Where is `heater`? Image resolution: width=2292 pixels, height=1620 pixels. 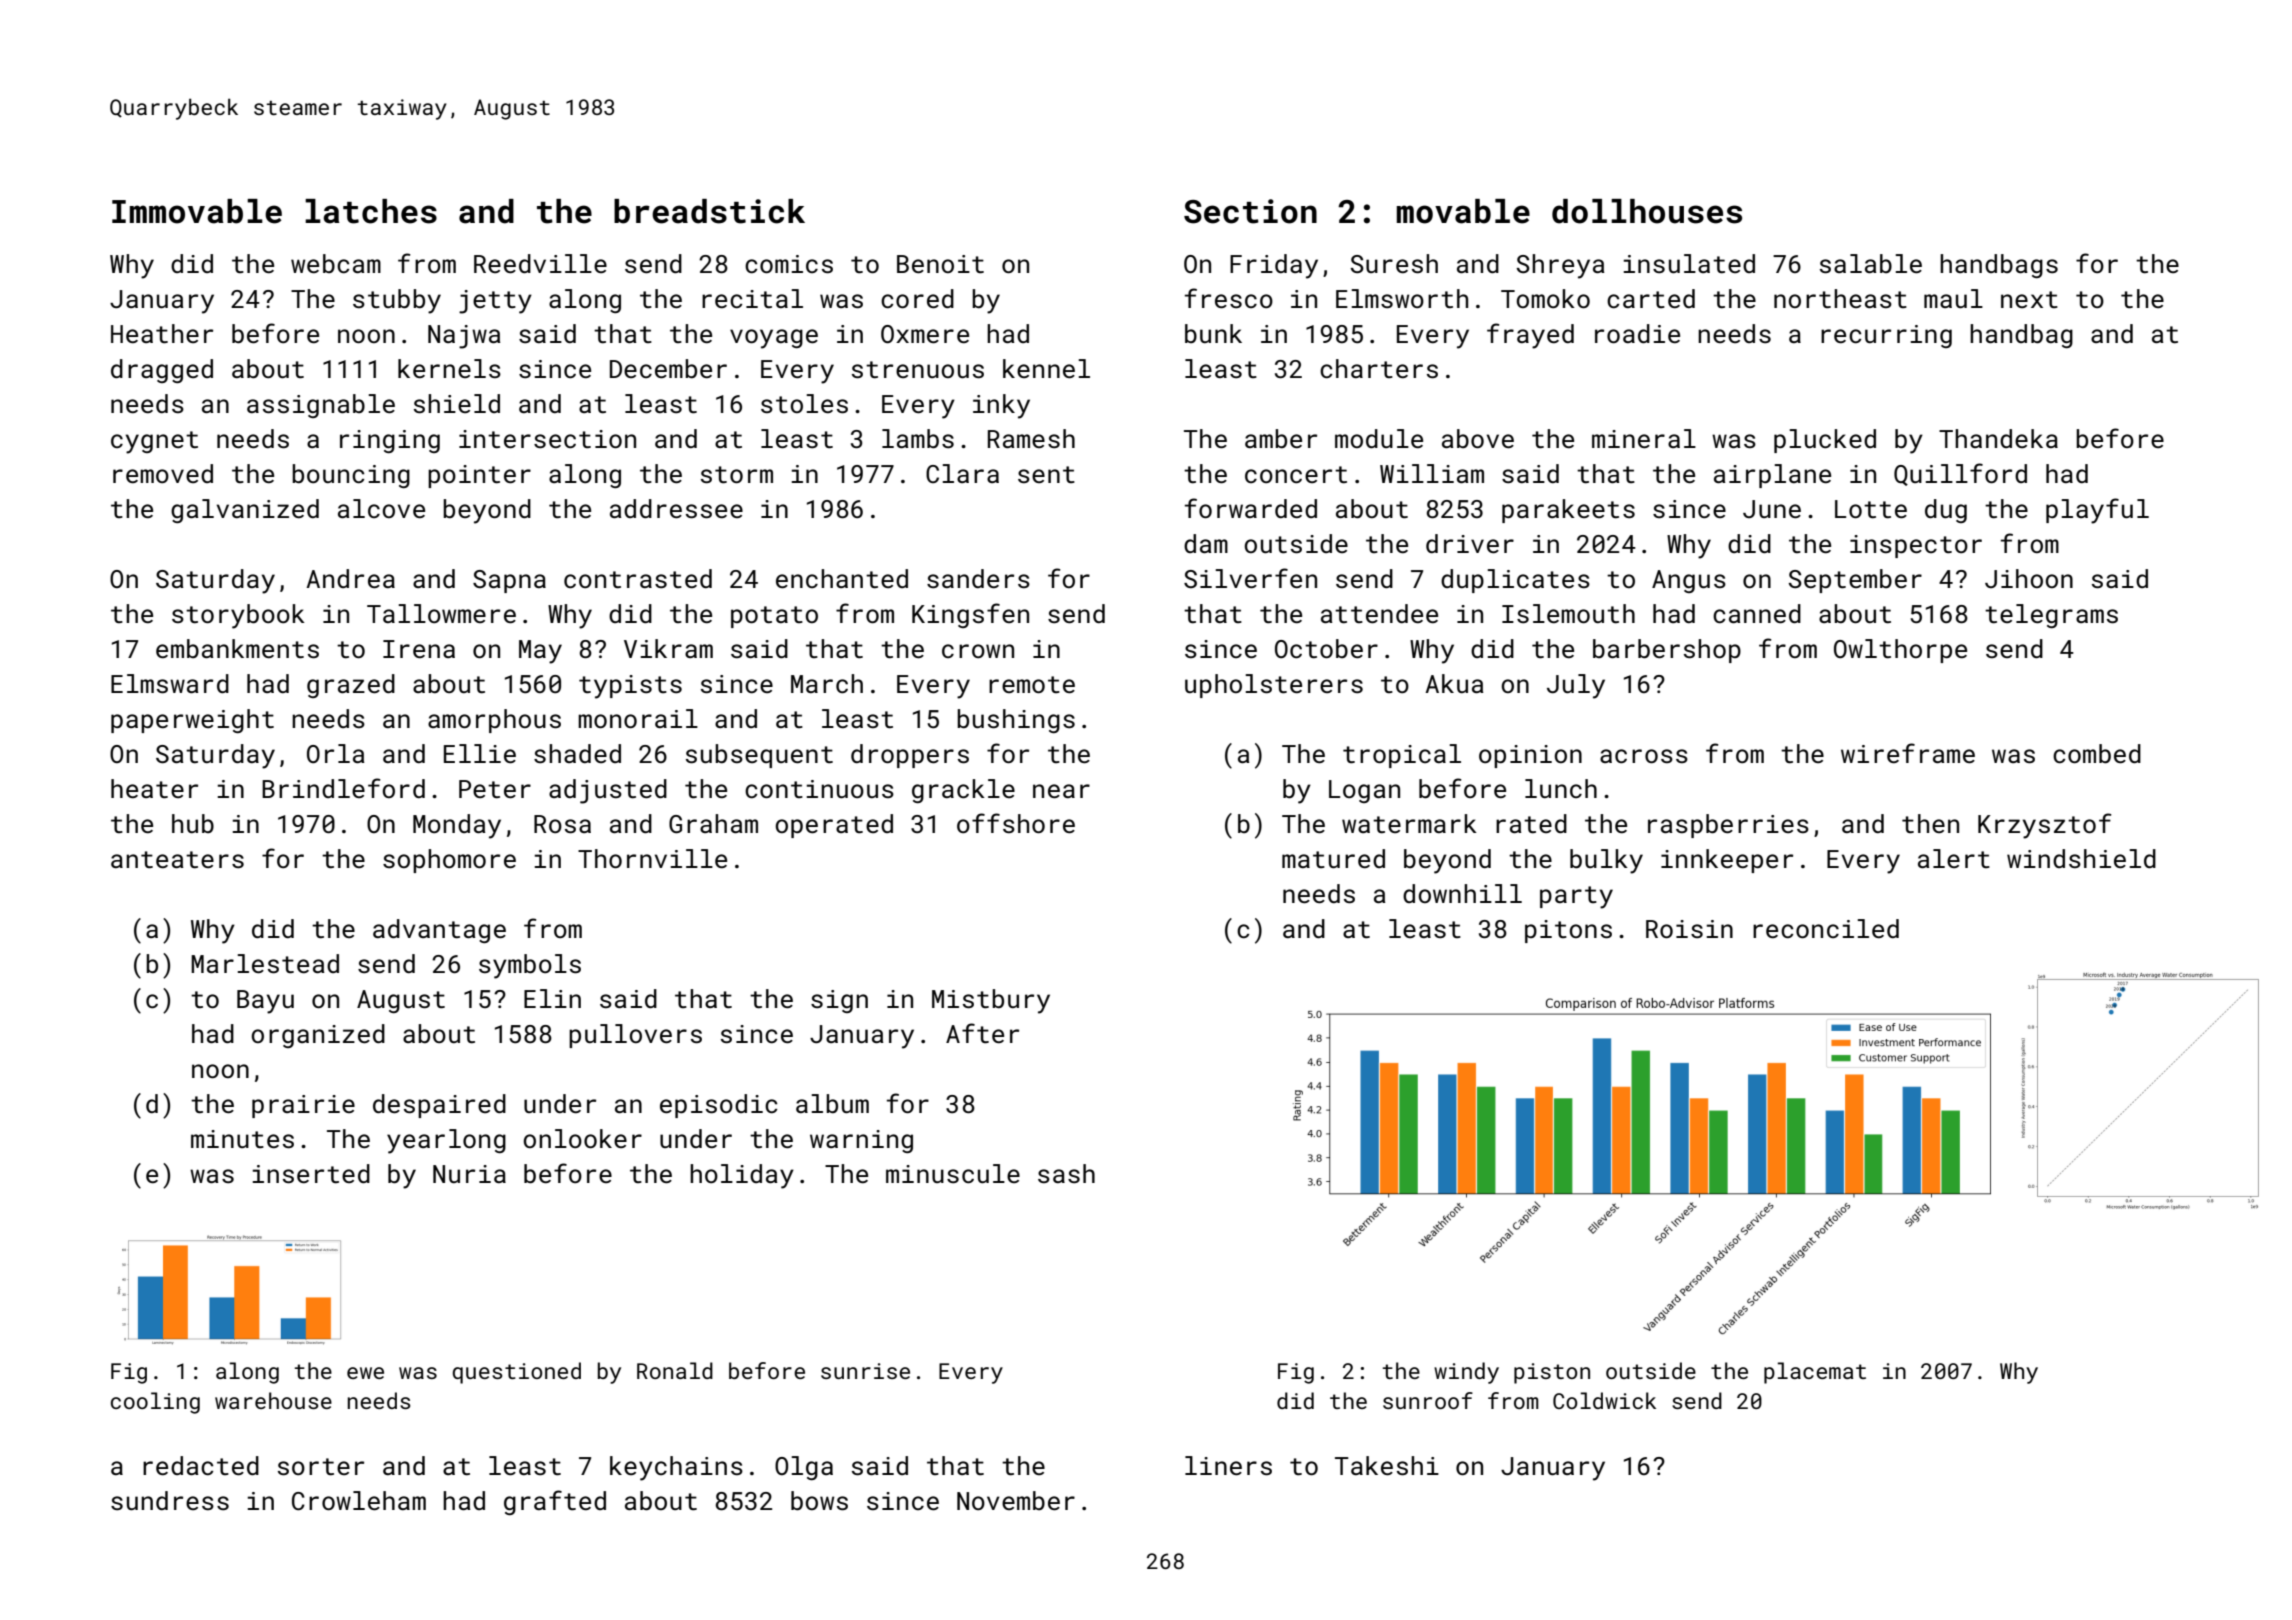 heater is located at coordinates (154, 789).
